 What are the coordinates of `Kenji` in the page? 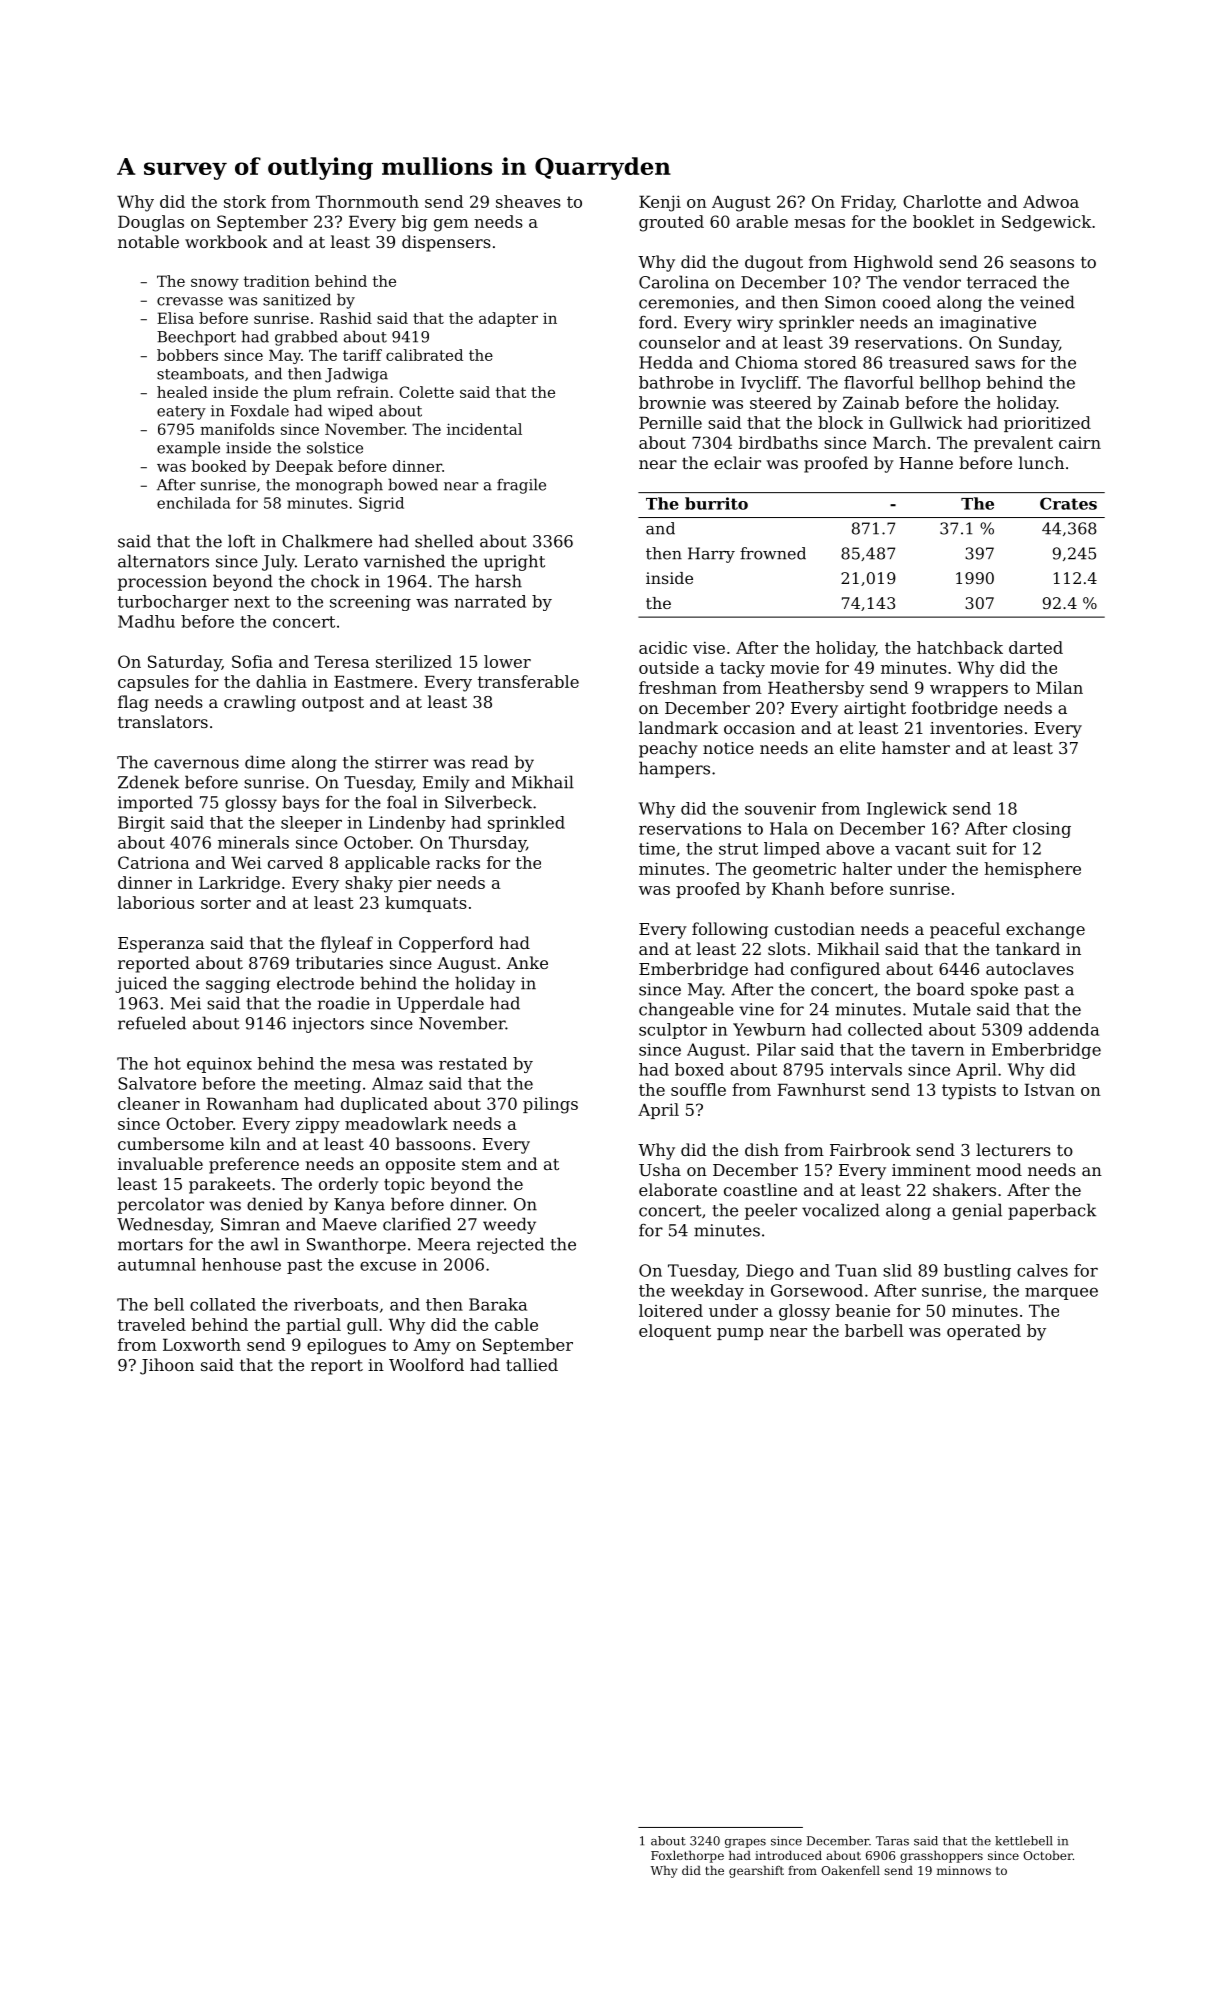 It's located at (660, 203).
